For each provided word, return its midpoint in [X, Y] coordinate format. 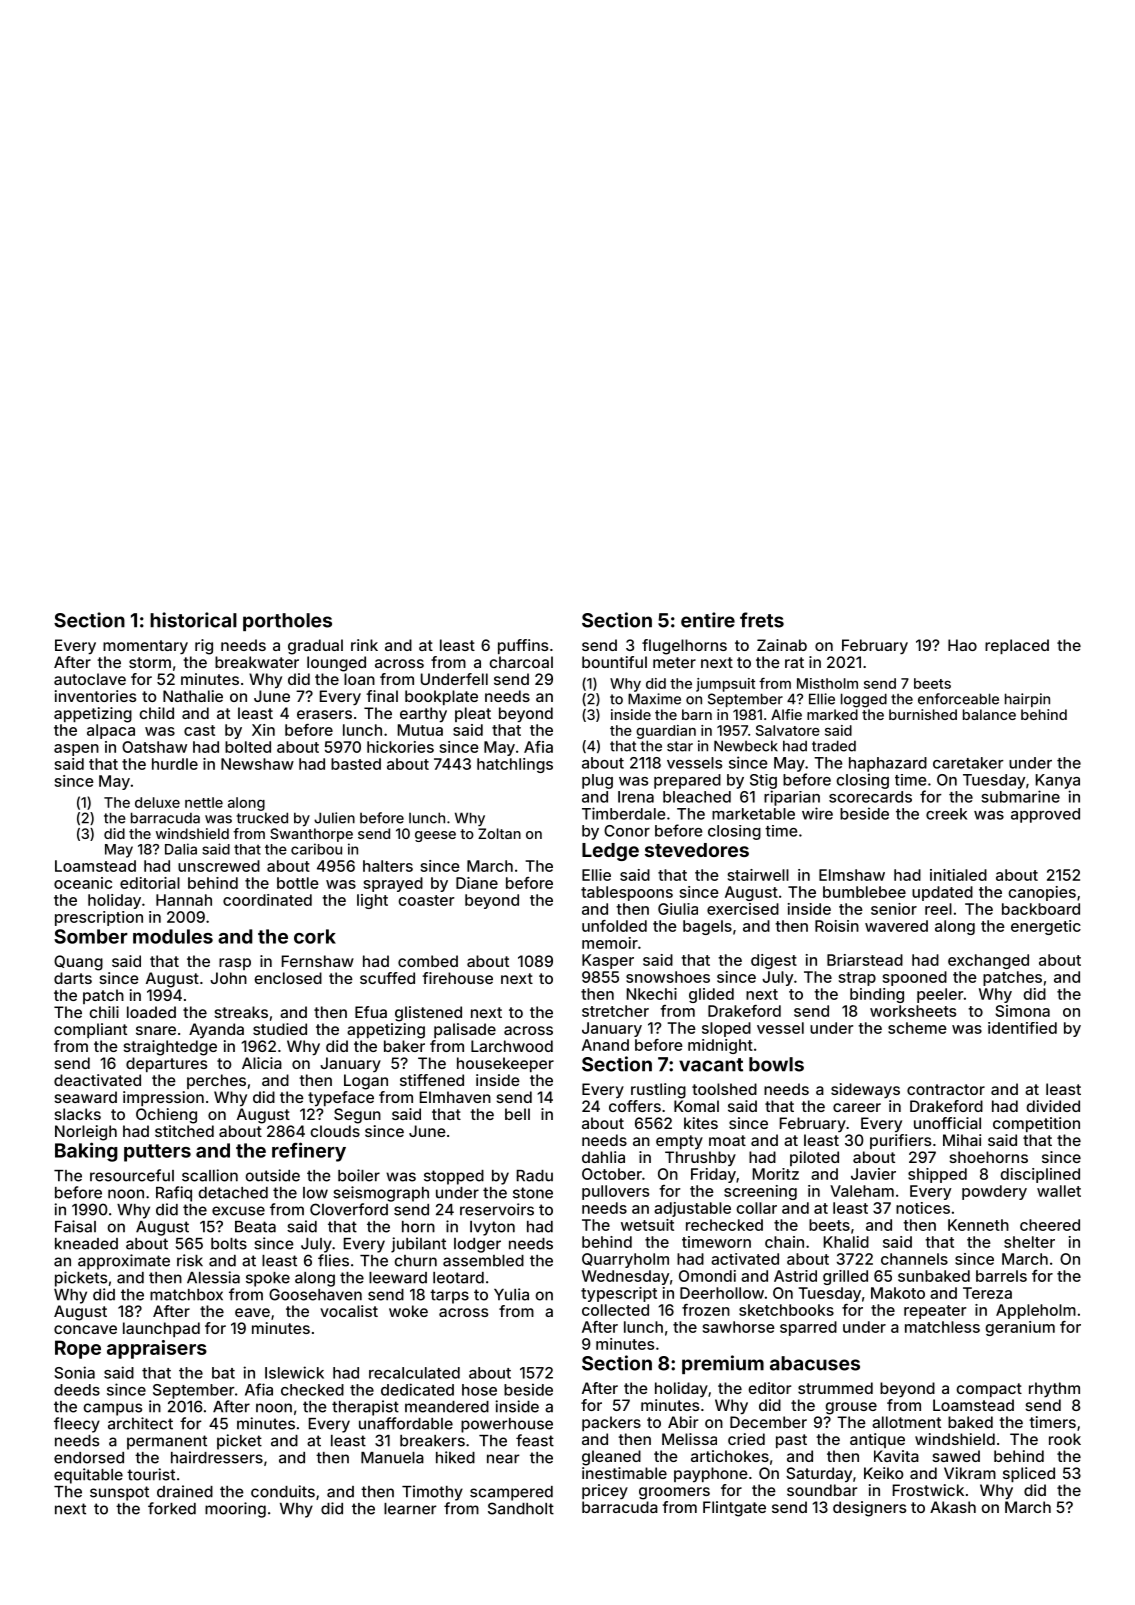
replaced [1017, 646]
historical [193, 620]
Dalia [181, 849]
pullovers [615, 1192]
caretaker [968, 763]
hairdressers [217, 1457]
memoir [610, 943]
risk [190, 1260]
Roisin [837, 926]
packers [611, 1423]
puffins [523, 646]
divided [1053, 1106]
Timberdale [623, 813]
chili [104, 1012]
